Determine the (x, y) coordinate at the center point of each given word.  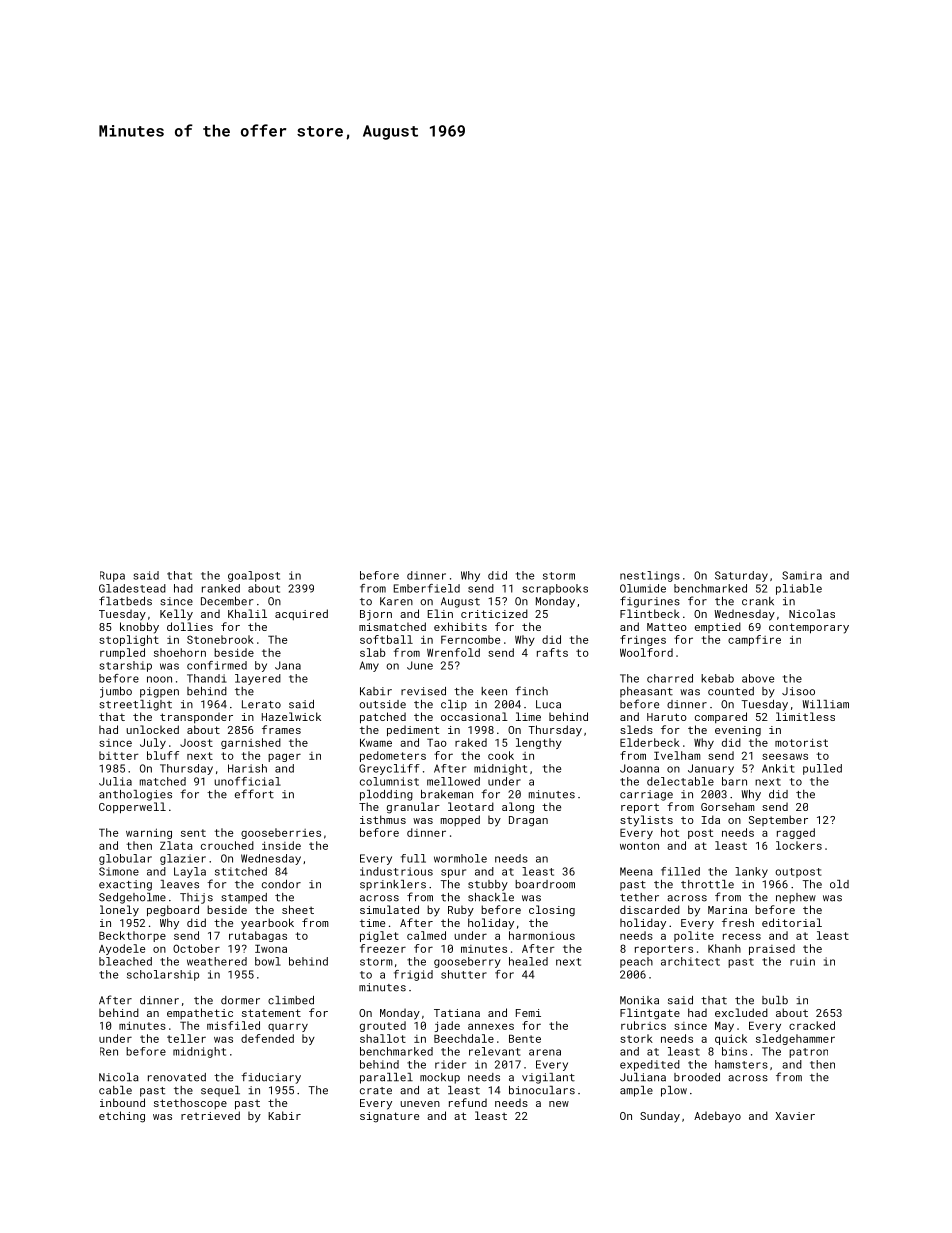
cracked (812, 1025)
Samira (802, 575)
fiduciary (271, 1078)
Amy (369, 666)
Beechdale (464, 1038)
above (758, 678)
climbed (291, 1000)
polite (694, 936)
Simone (119, 871)
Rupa (112, 576)
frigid (413, 975)
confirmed (217, 665)
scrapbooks (555, 589)
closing (552, 911)
